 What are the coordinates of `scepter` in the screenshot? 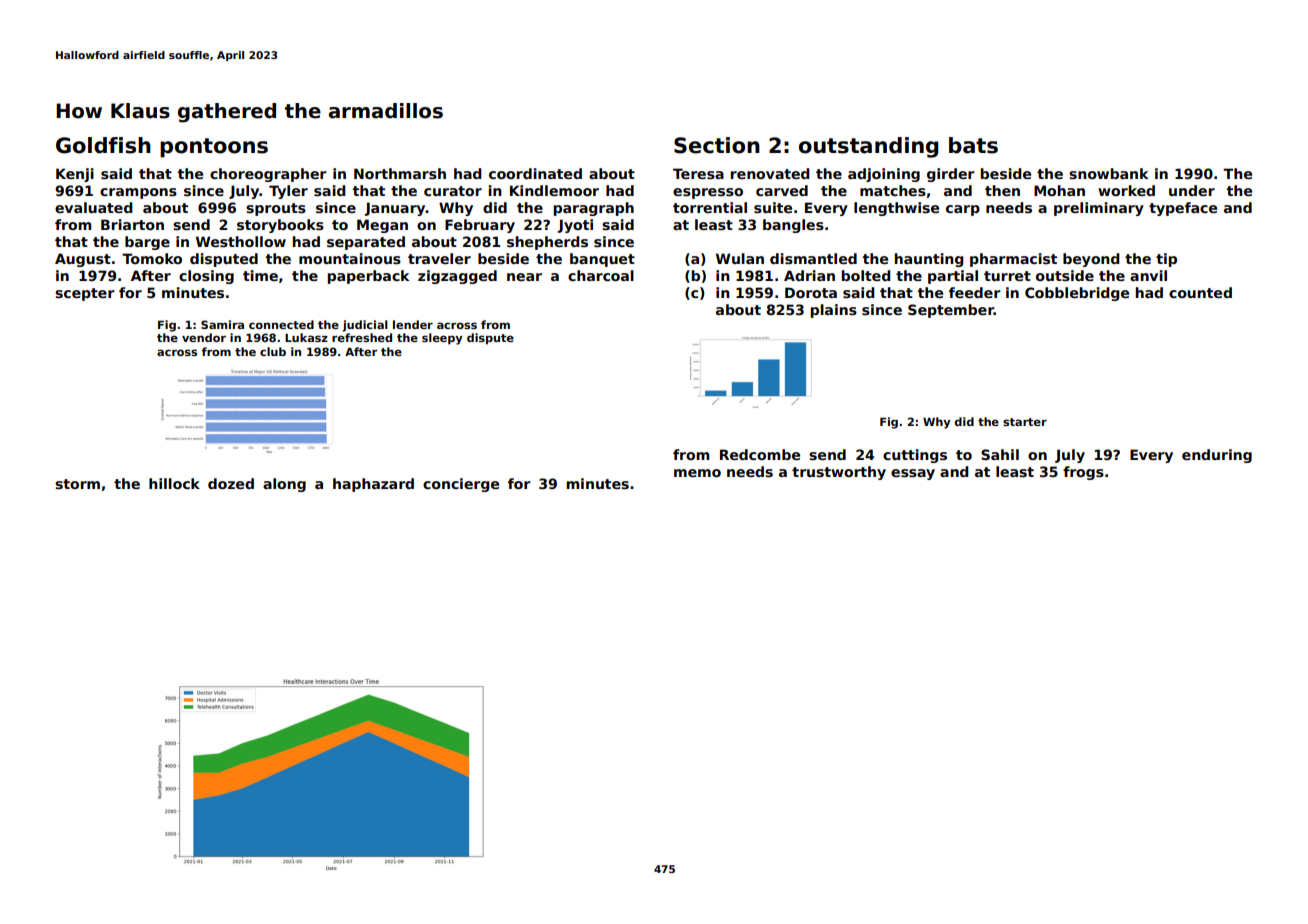 It's located at (85, 294).
